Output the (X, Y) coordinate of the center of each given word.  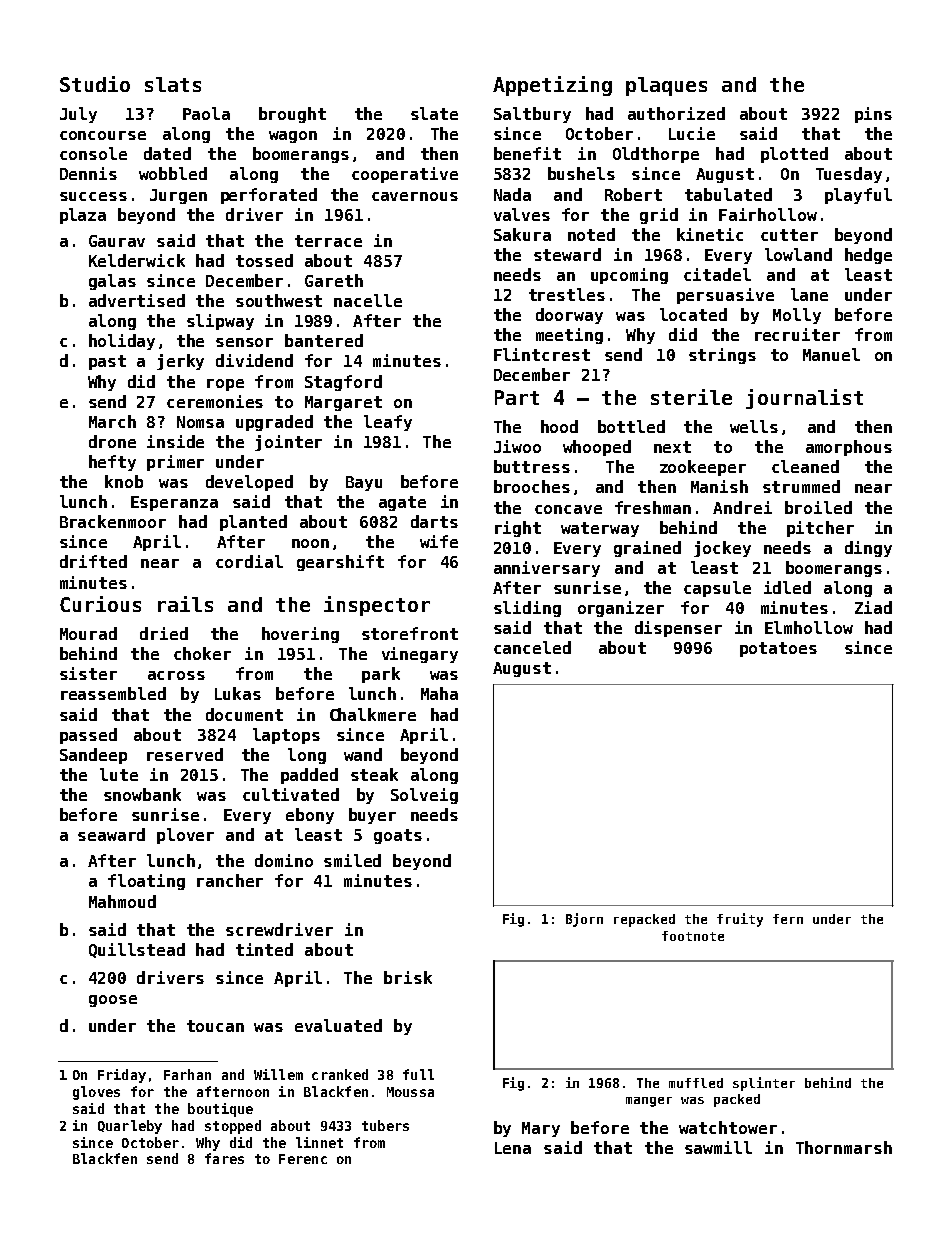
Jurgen (178, 196)
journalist (804, 399)
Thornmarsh (844, 1147)
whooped (597, 448)
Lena (513, 1148)
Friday (122, 1076)
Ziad (873, 607)
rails (185, 604)
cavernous (415, 196)
